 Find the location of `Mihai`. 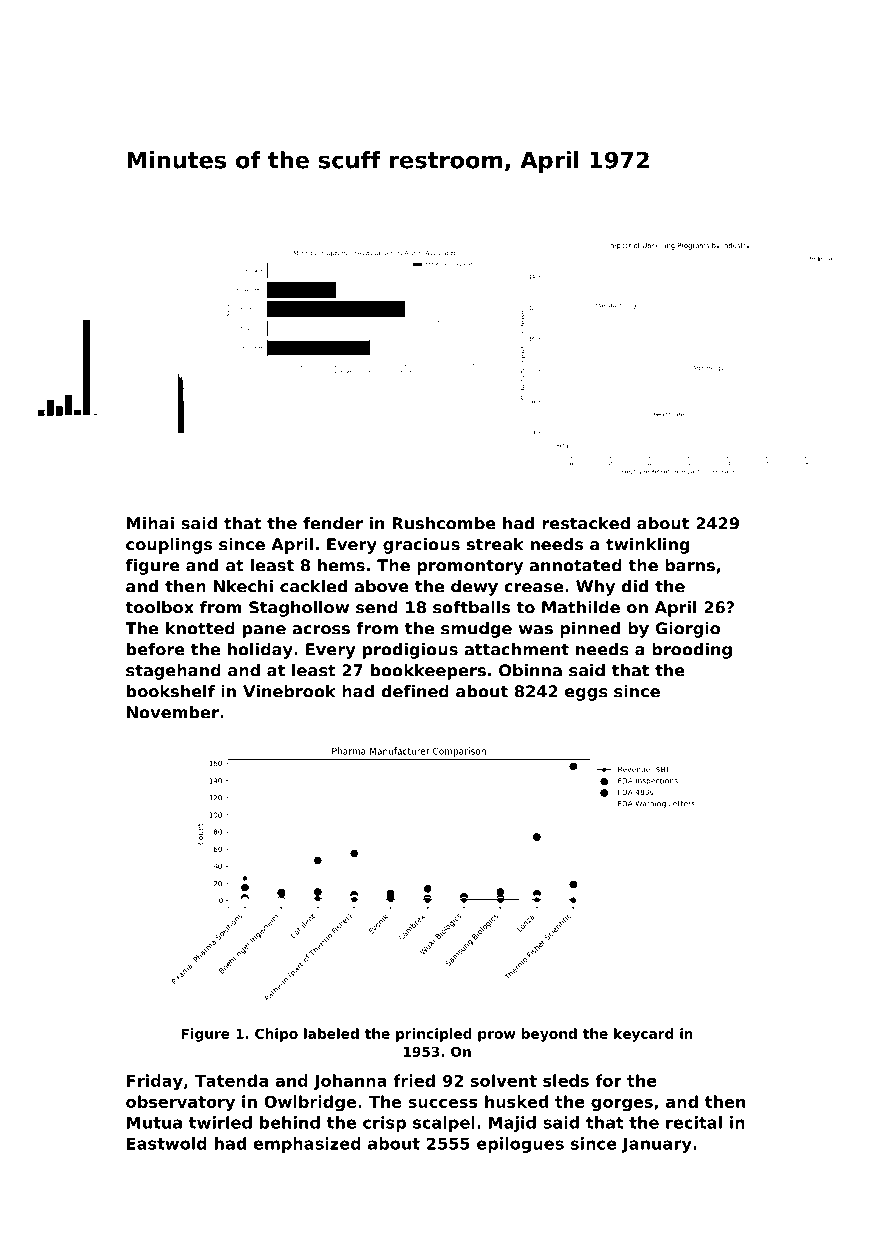

Mihai is located at coordinates (150, 523).
